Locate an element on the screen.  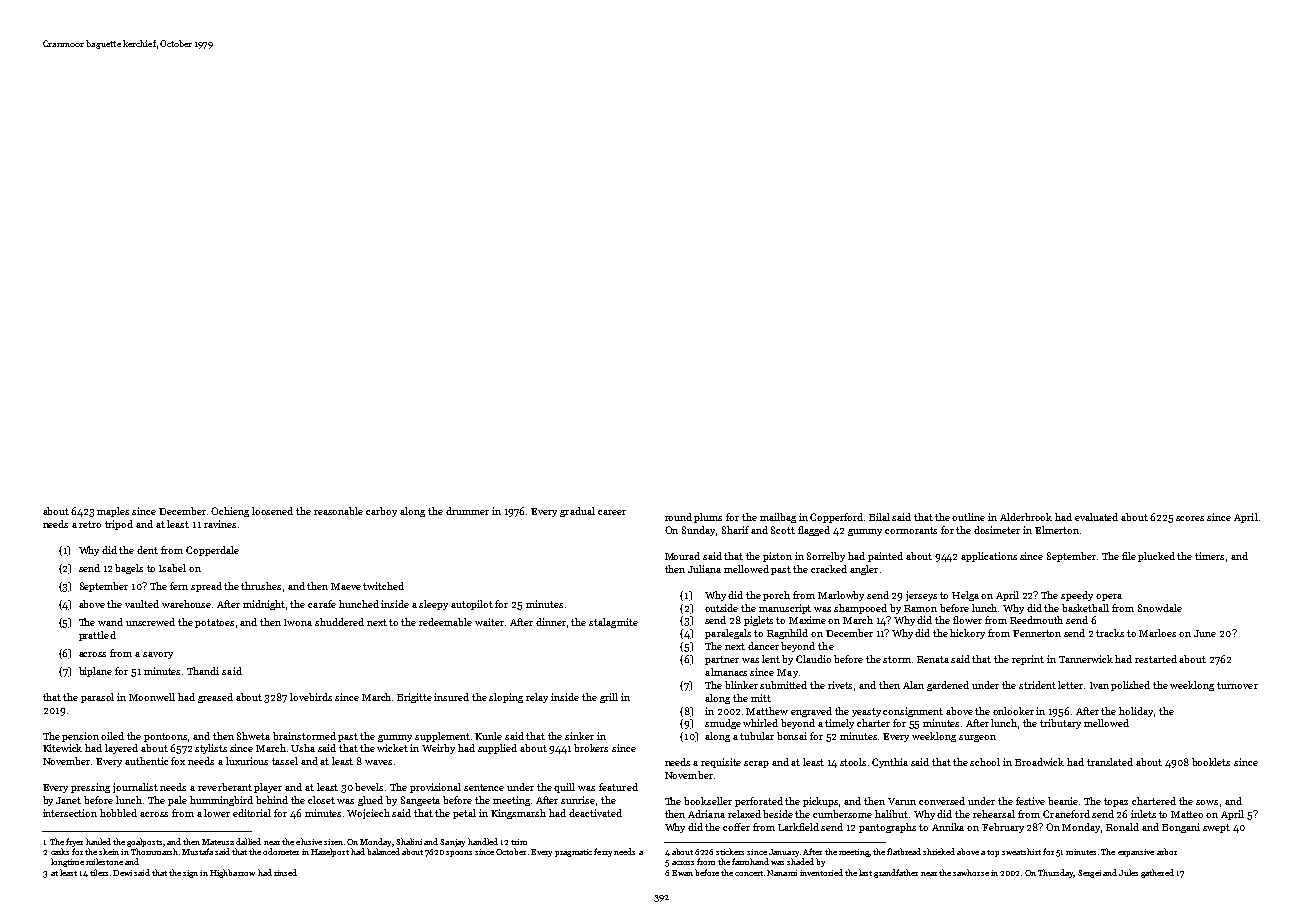
restarted is located at coordinates (1156, 659).
